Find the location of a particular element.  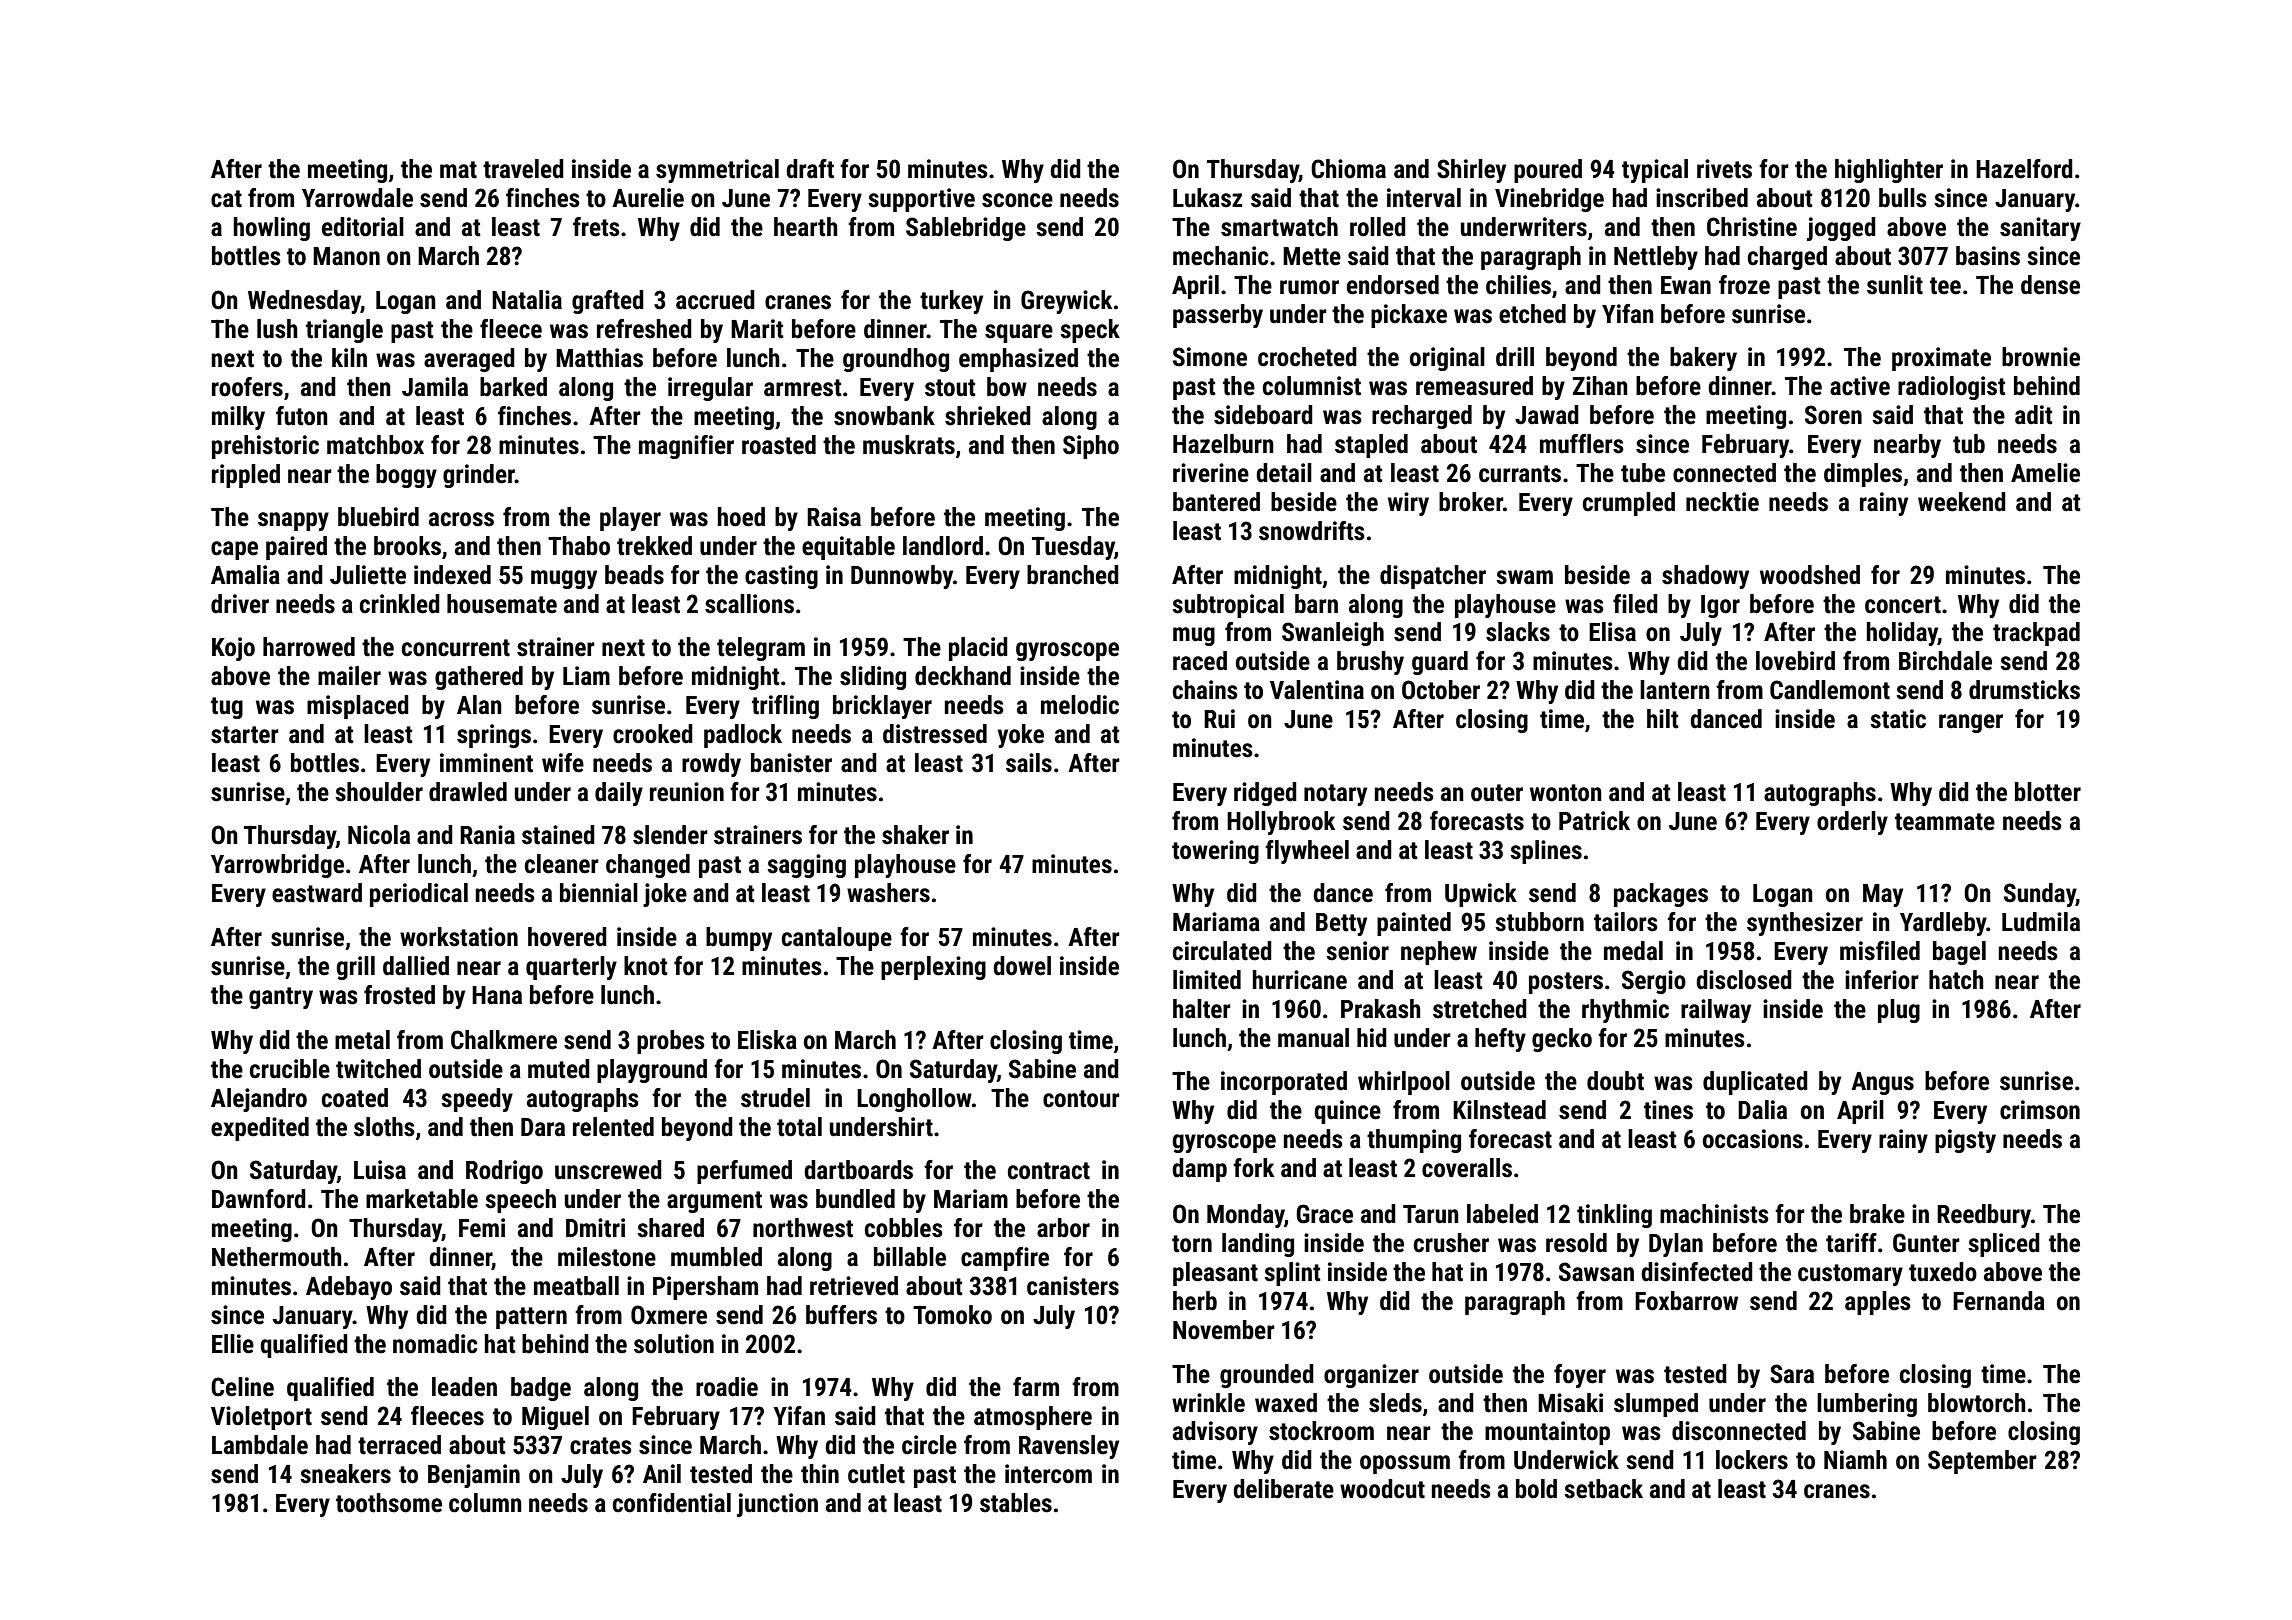

grinder is located at coordinates (479, 476).
